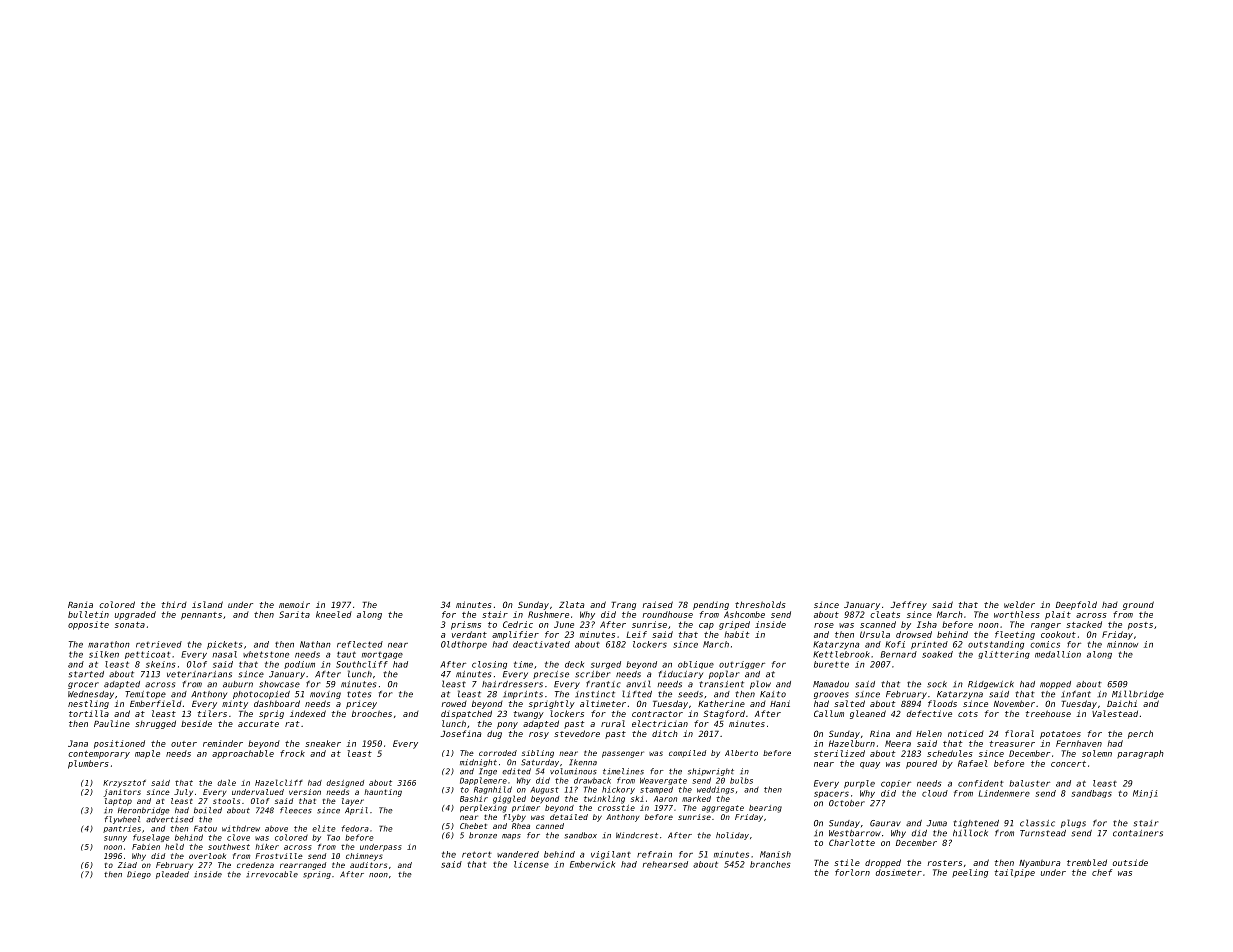 This screenshot has height=952, width=1233. Describe the element at coordinates (88, 764) in the screenshot. I see `plumbers` at that location.
